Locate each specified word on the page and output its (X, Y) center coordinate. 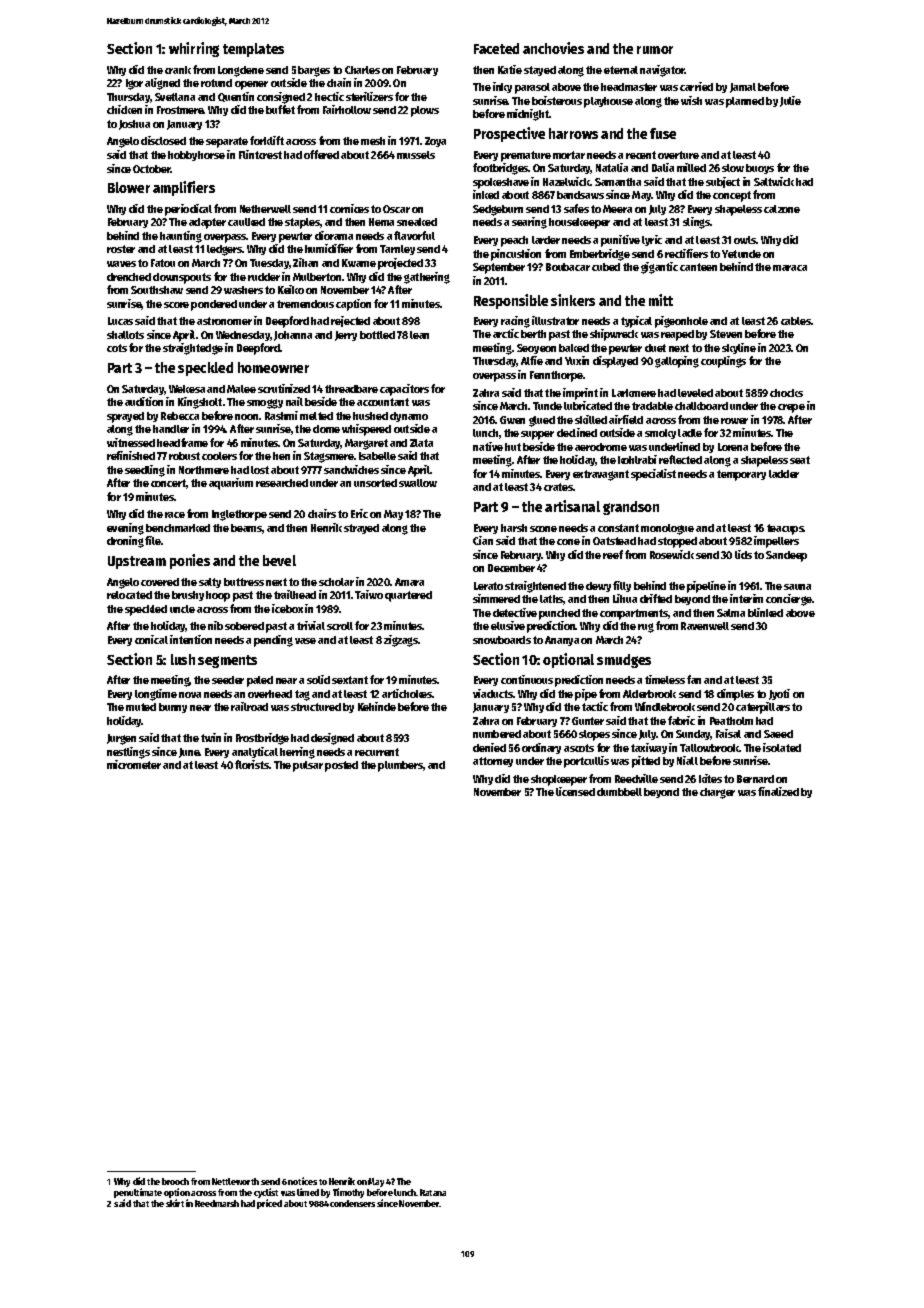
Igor (134, 84)
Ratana (433, 1192)
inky (502, 87)
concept (732, 196)
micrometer (134, 764)
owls (745, 240)
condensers (352, 1203)
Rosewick (672, 554)
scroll (340, 626)
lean (419, 335)
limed (308, 1192)
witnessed (131, 442)
